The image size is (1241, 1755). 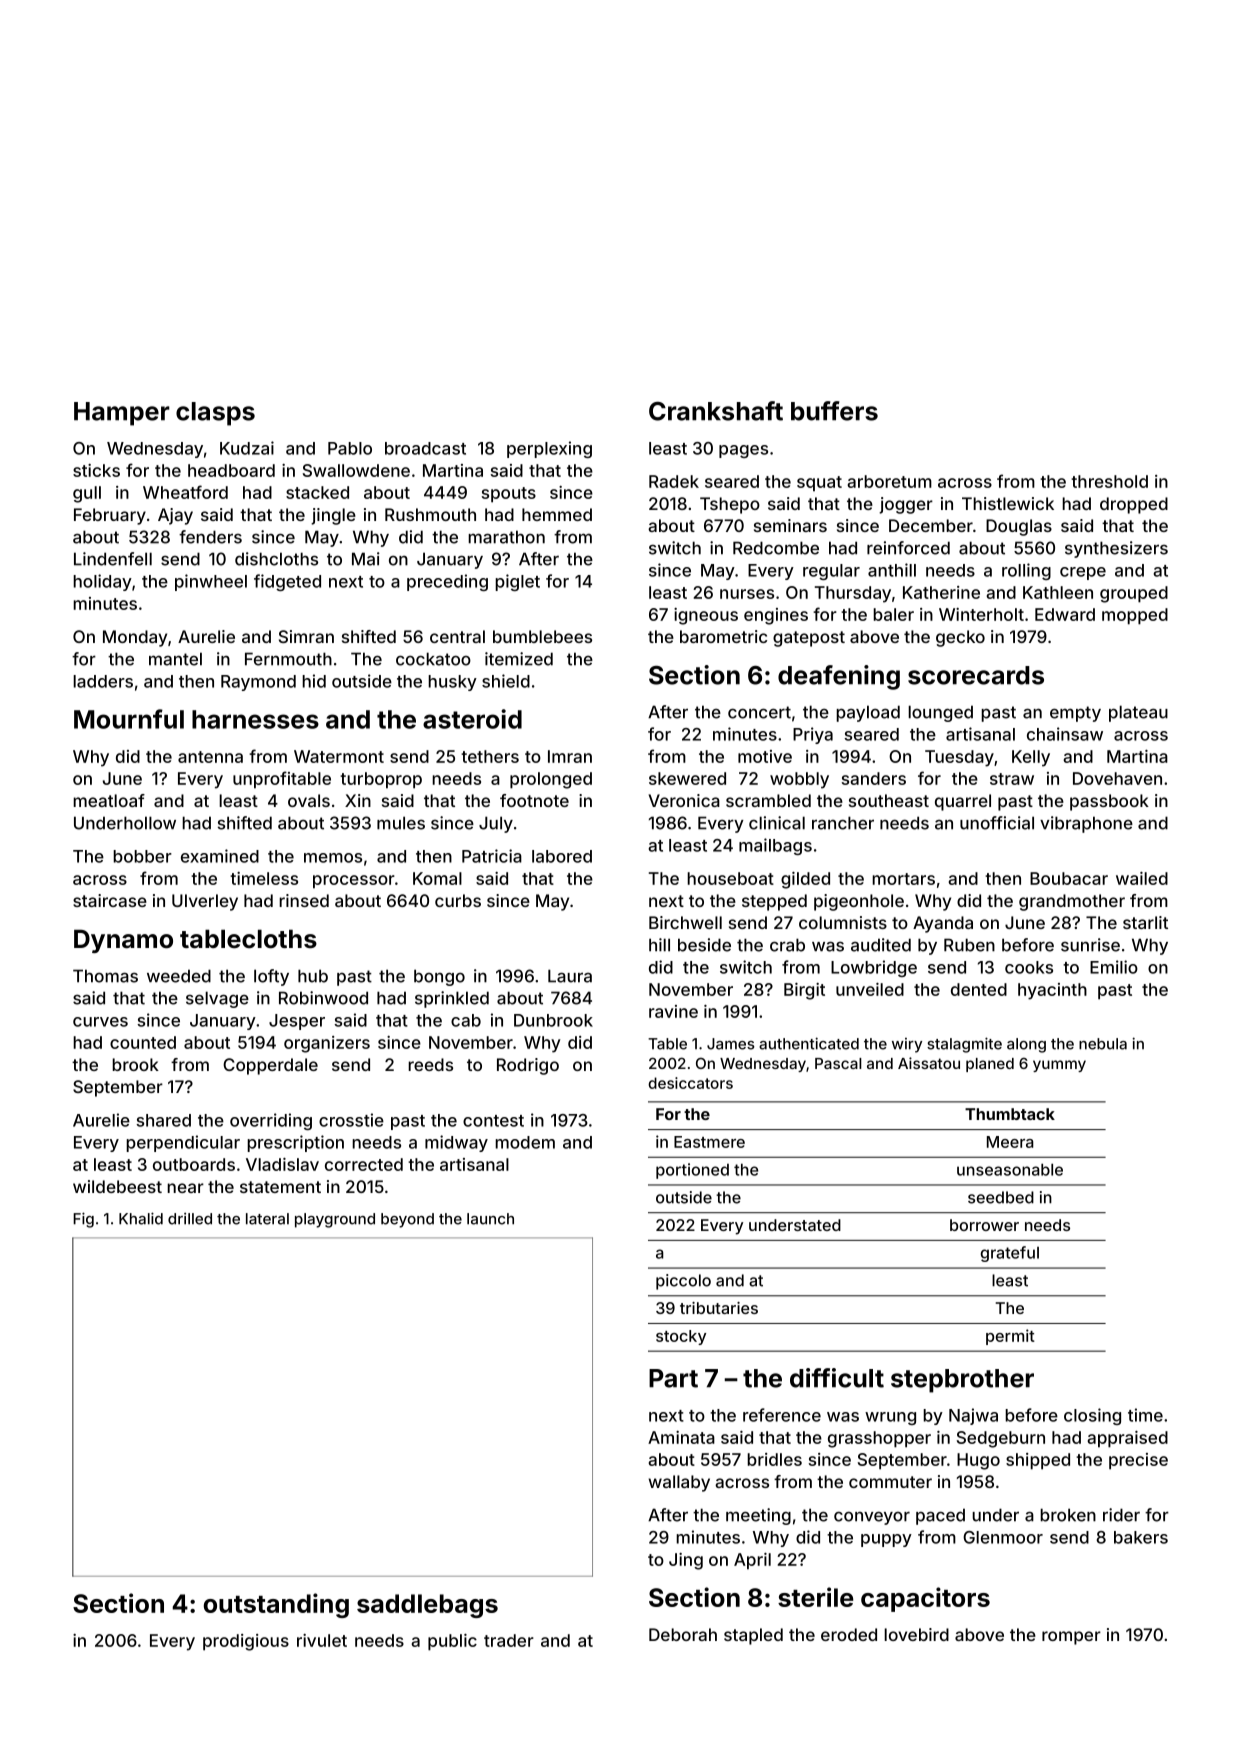 I want to click on modem, so click(x=525, y=1142).
